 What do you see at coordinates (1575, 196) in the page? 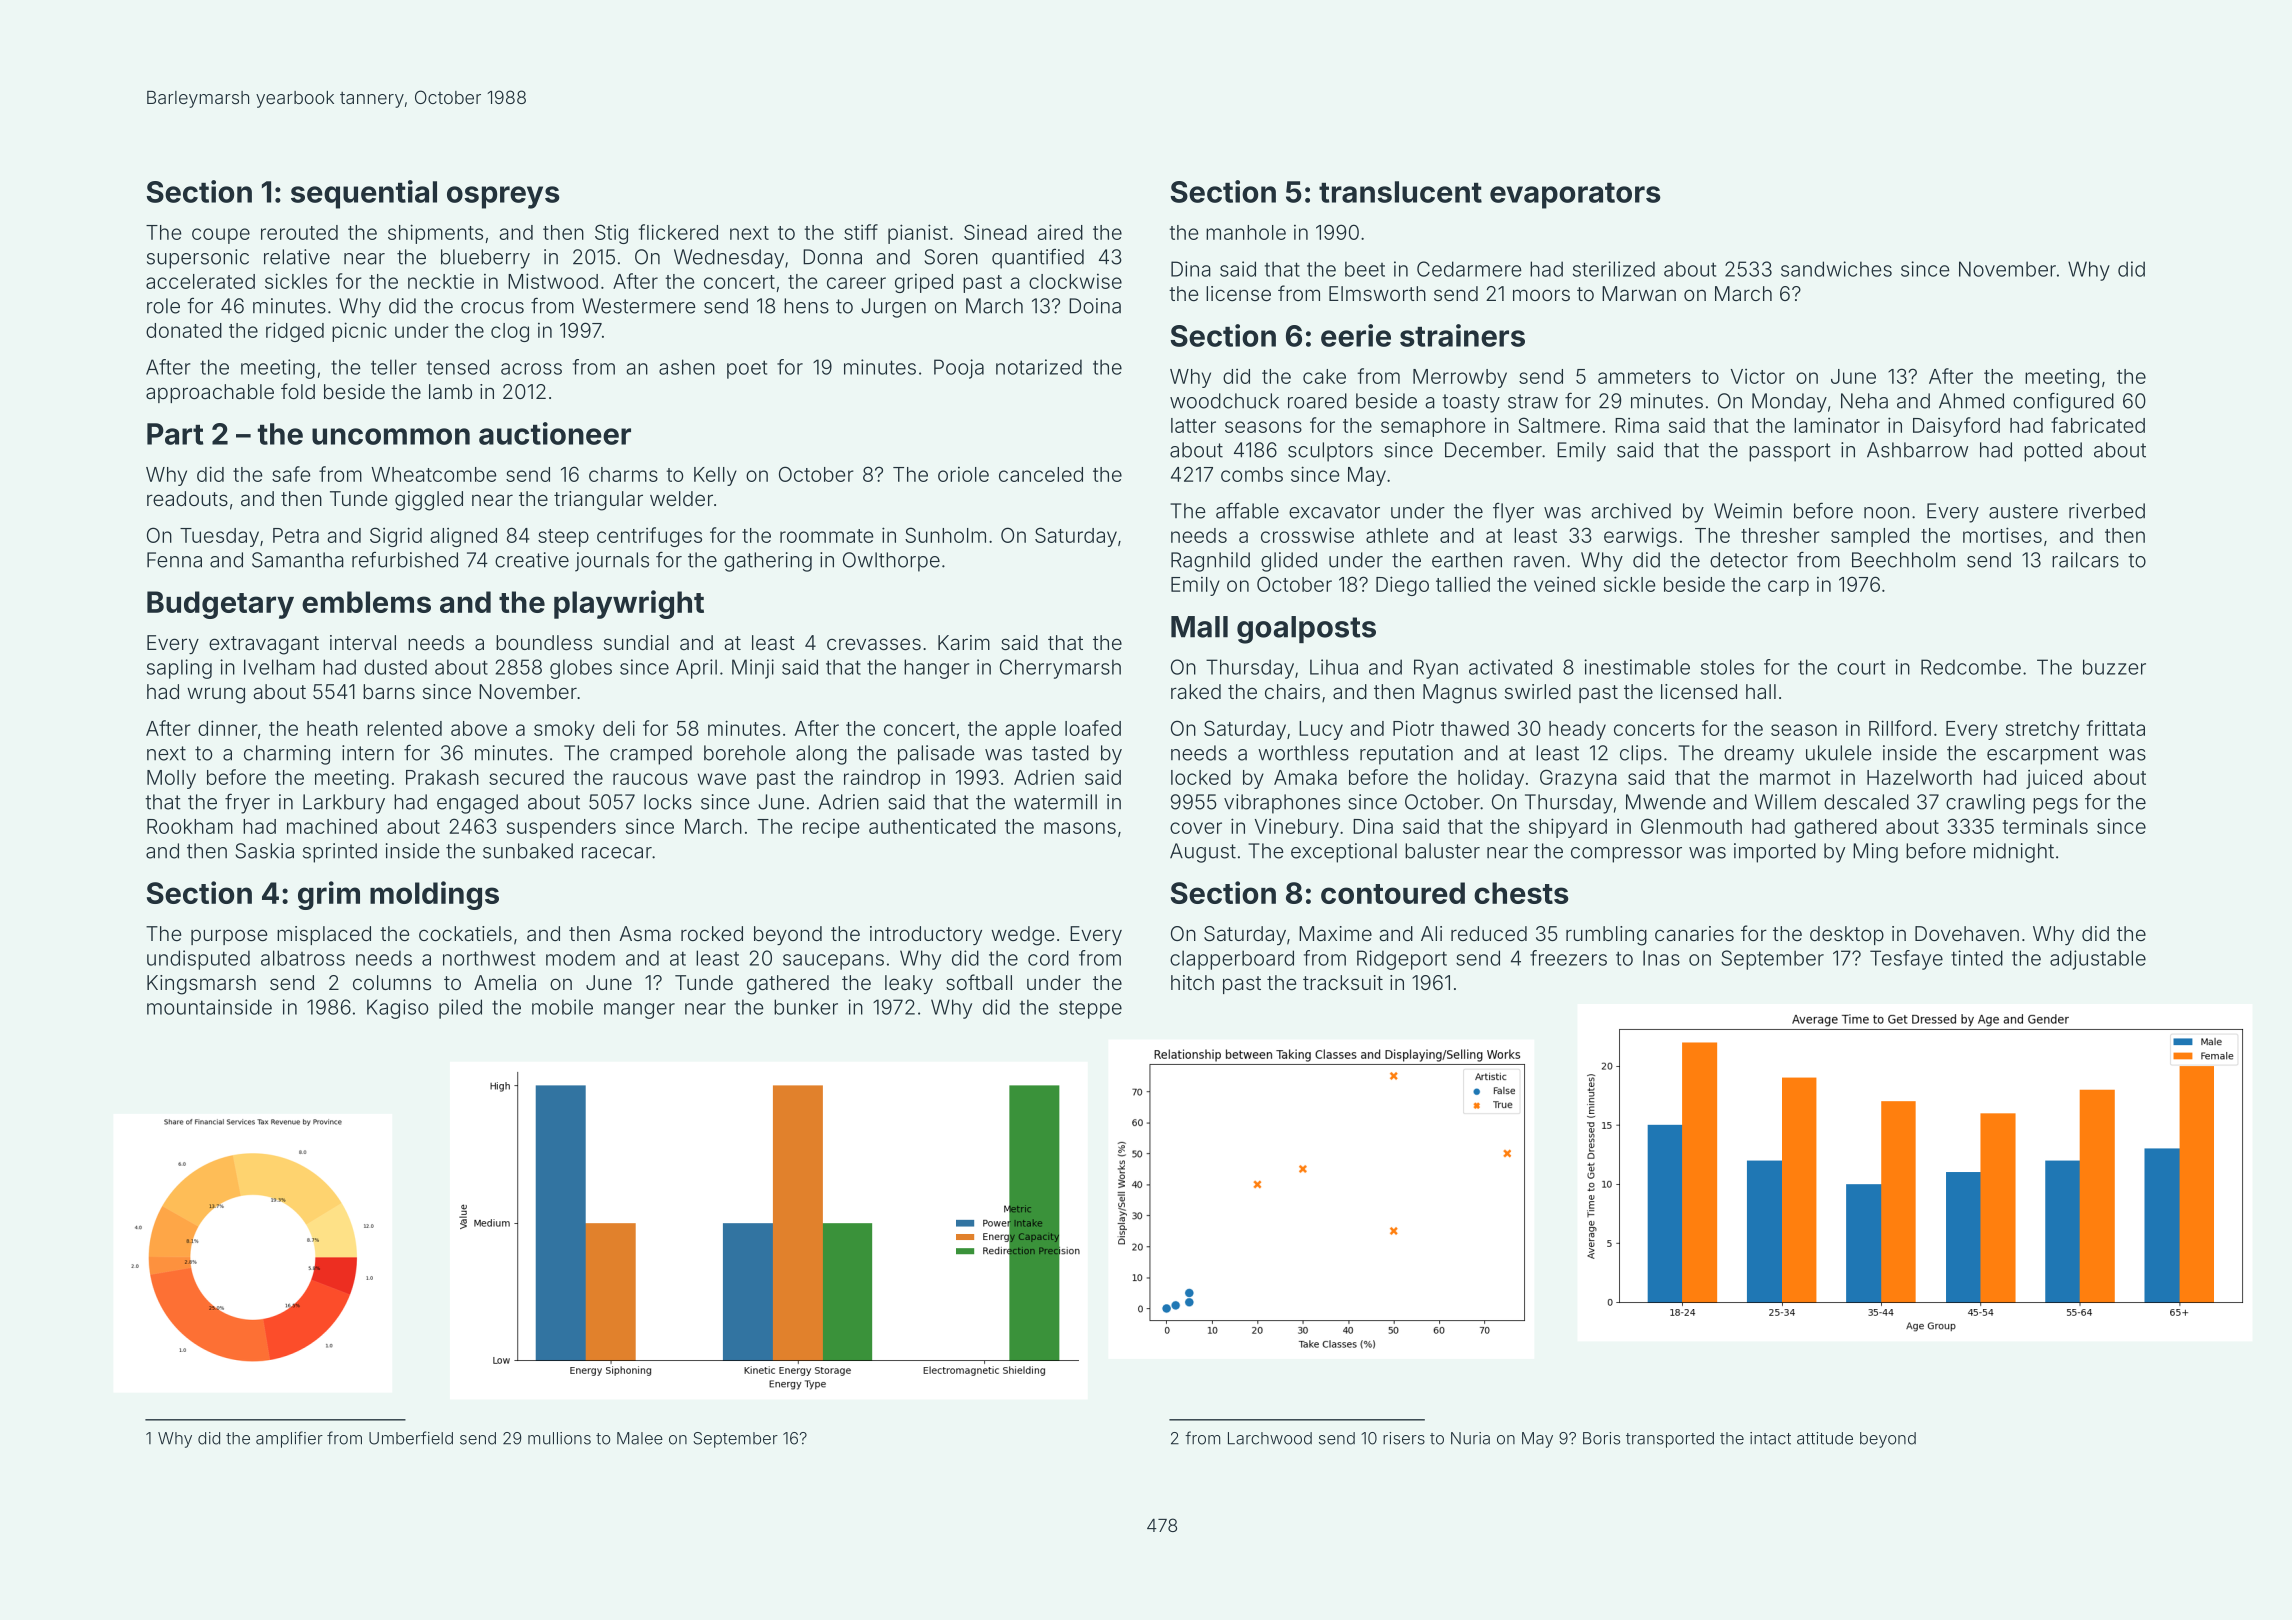
I see `evaporators` at bounding box center [1575, 196].
